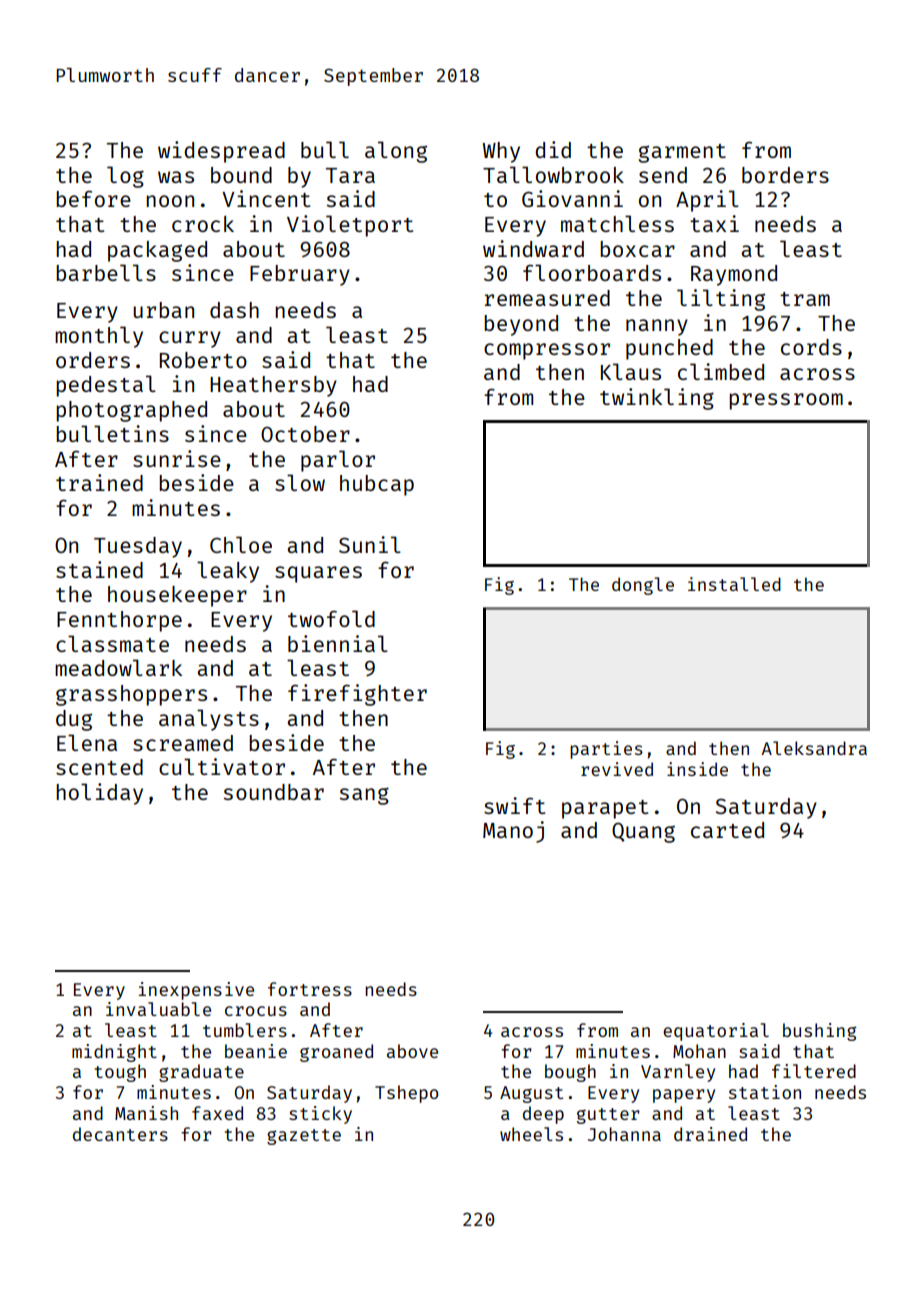 Image resolution: width=924 pixels, height=1311 pixels. What do you see at coordinates (643, 586) in the screenshot?
I see `dongle` at bounding box center [643, 586].
